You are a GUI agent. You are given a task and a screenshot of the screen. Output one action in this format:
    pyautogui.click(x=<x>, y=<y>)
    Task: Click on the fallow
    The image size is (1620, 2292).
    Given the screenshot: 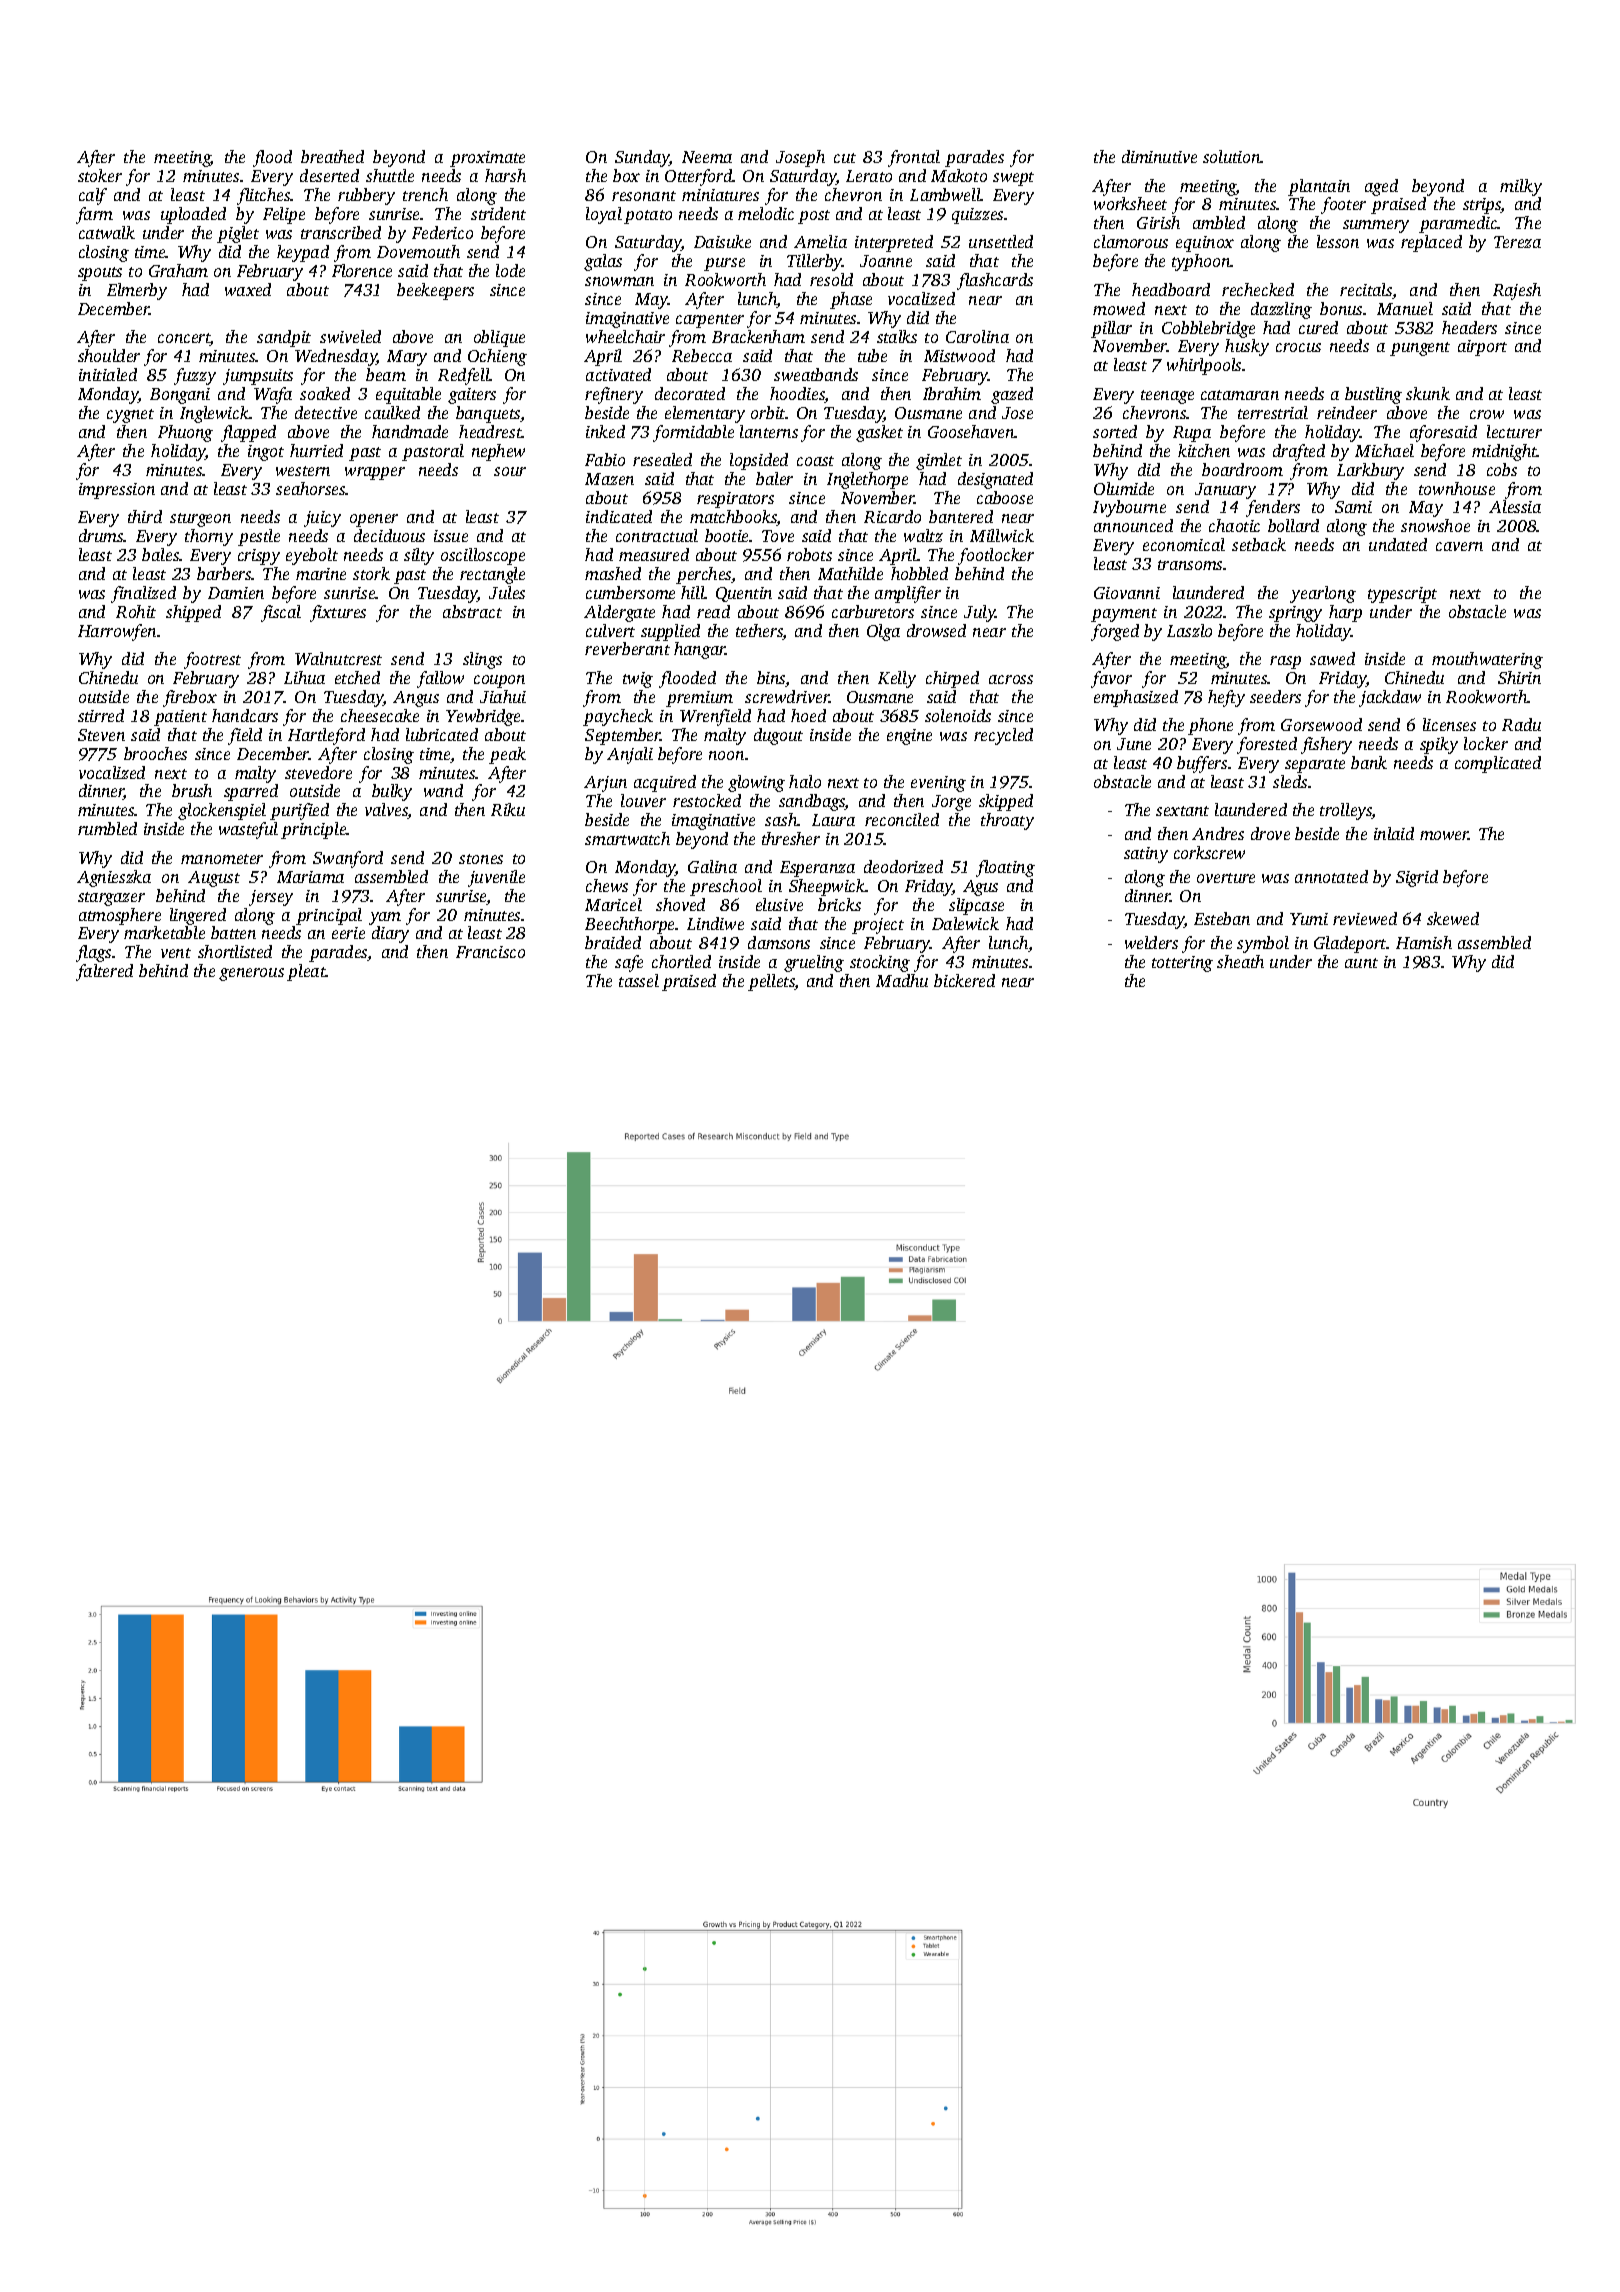 What is the action you would take?
    pyautogui.click(x=440, y=679)
